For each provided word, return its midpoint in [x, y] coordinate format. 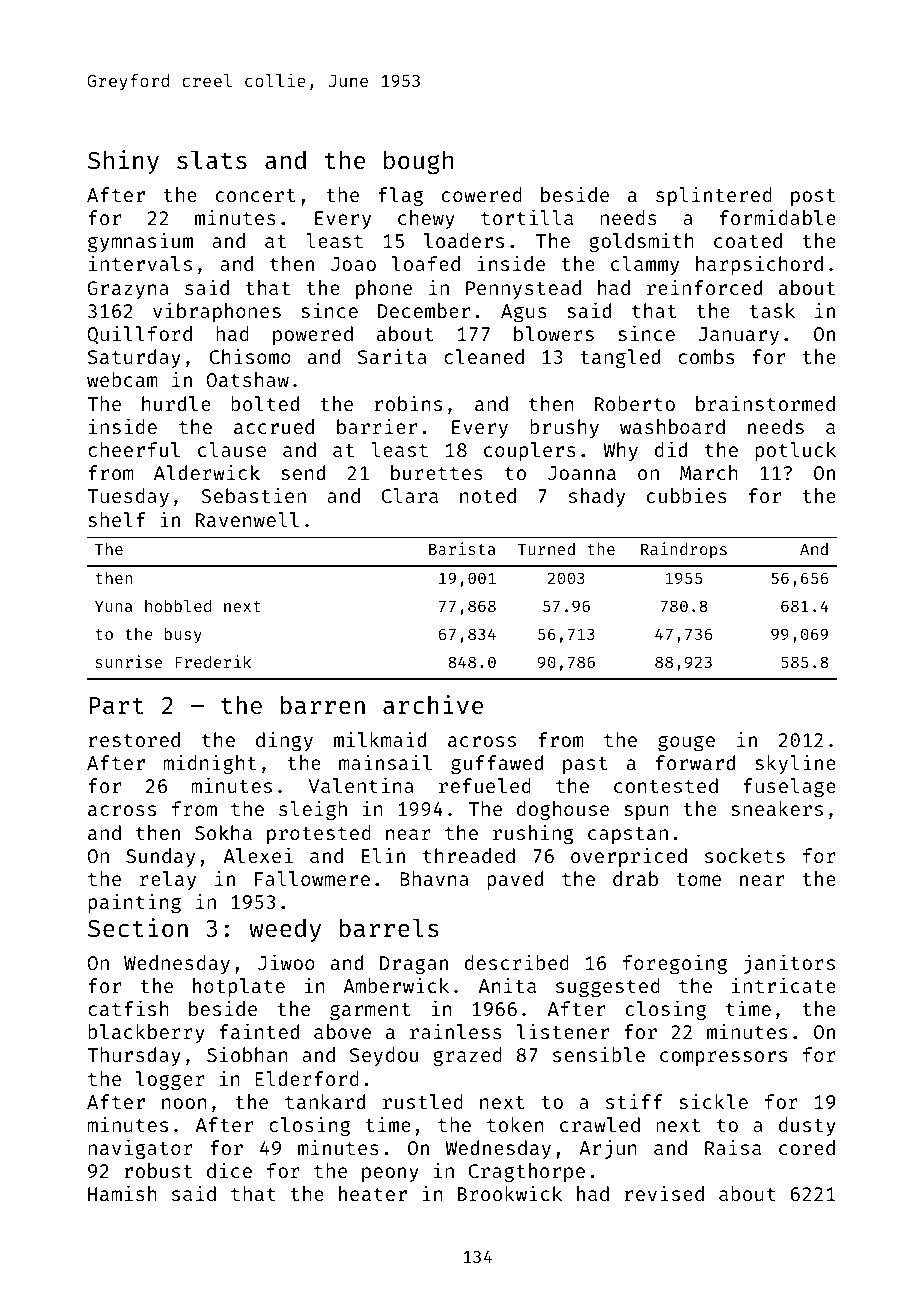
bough [418, 162]
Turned [546, 549]
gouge [686, 743]
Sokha [223, 832]
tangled [620, 358]
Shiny [123, 162]
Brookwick [510, 1193]
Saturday [134, 358]
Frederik [213, 661]
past [585, 765]
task [772, 310]
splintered [714, 196]
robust [158, 1170]
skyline [795, 764]
